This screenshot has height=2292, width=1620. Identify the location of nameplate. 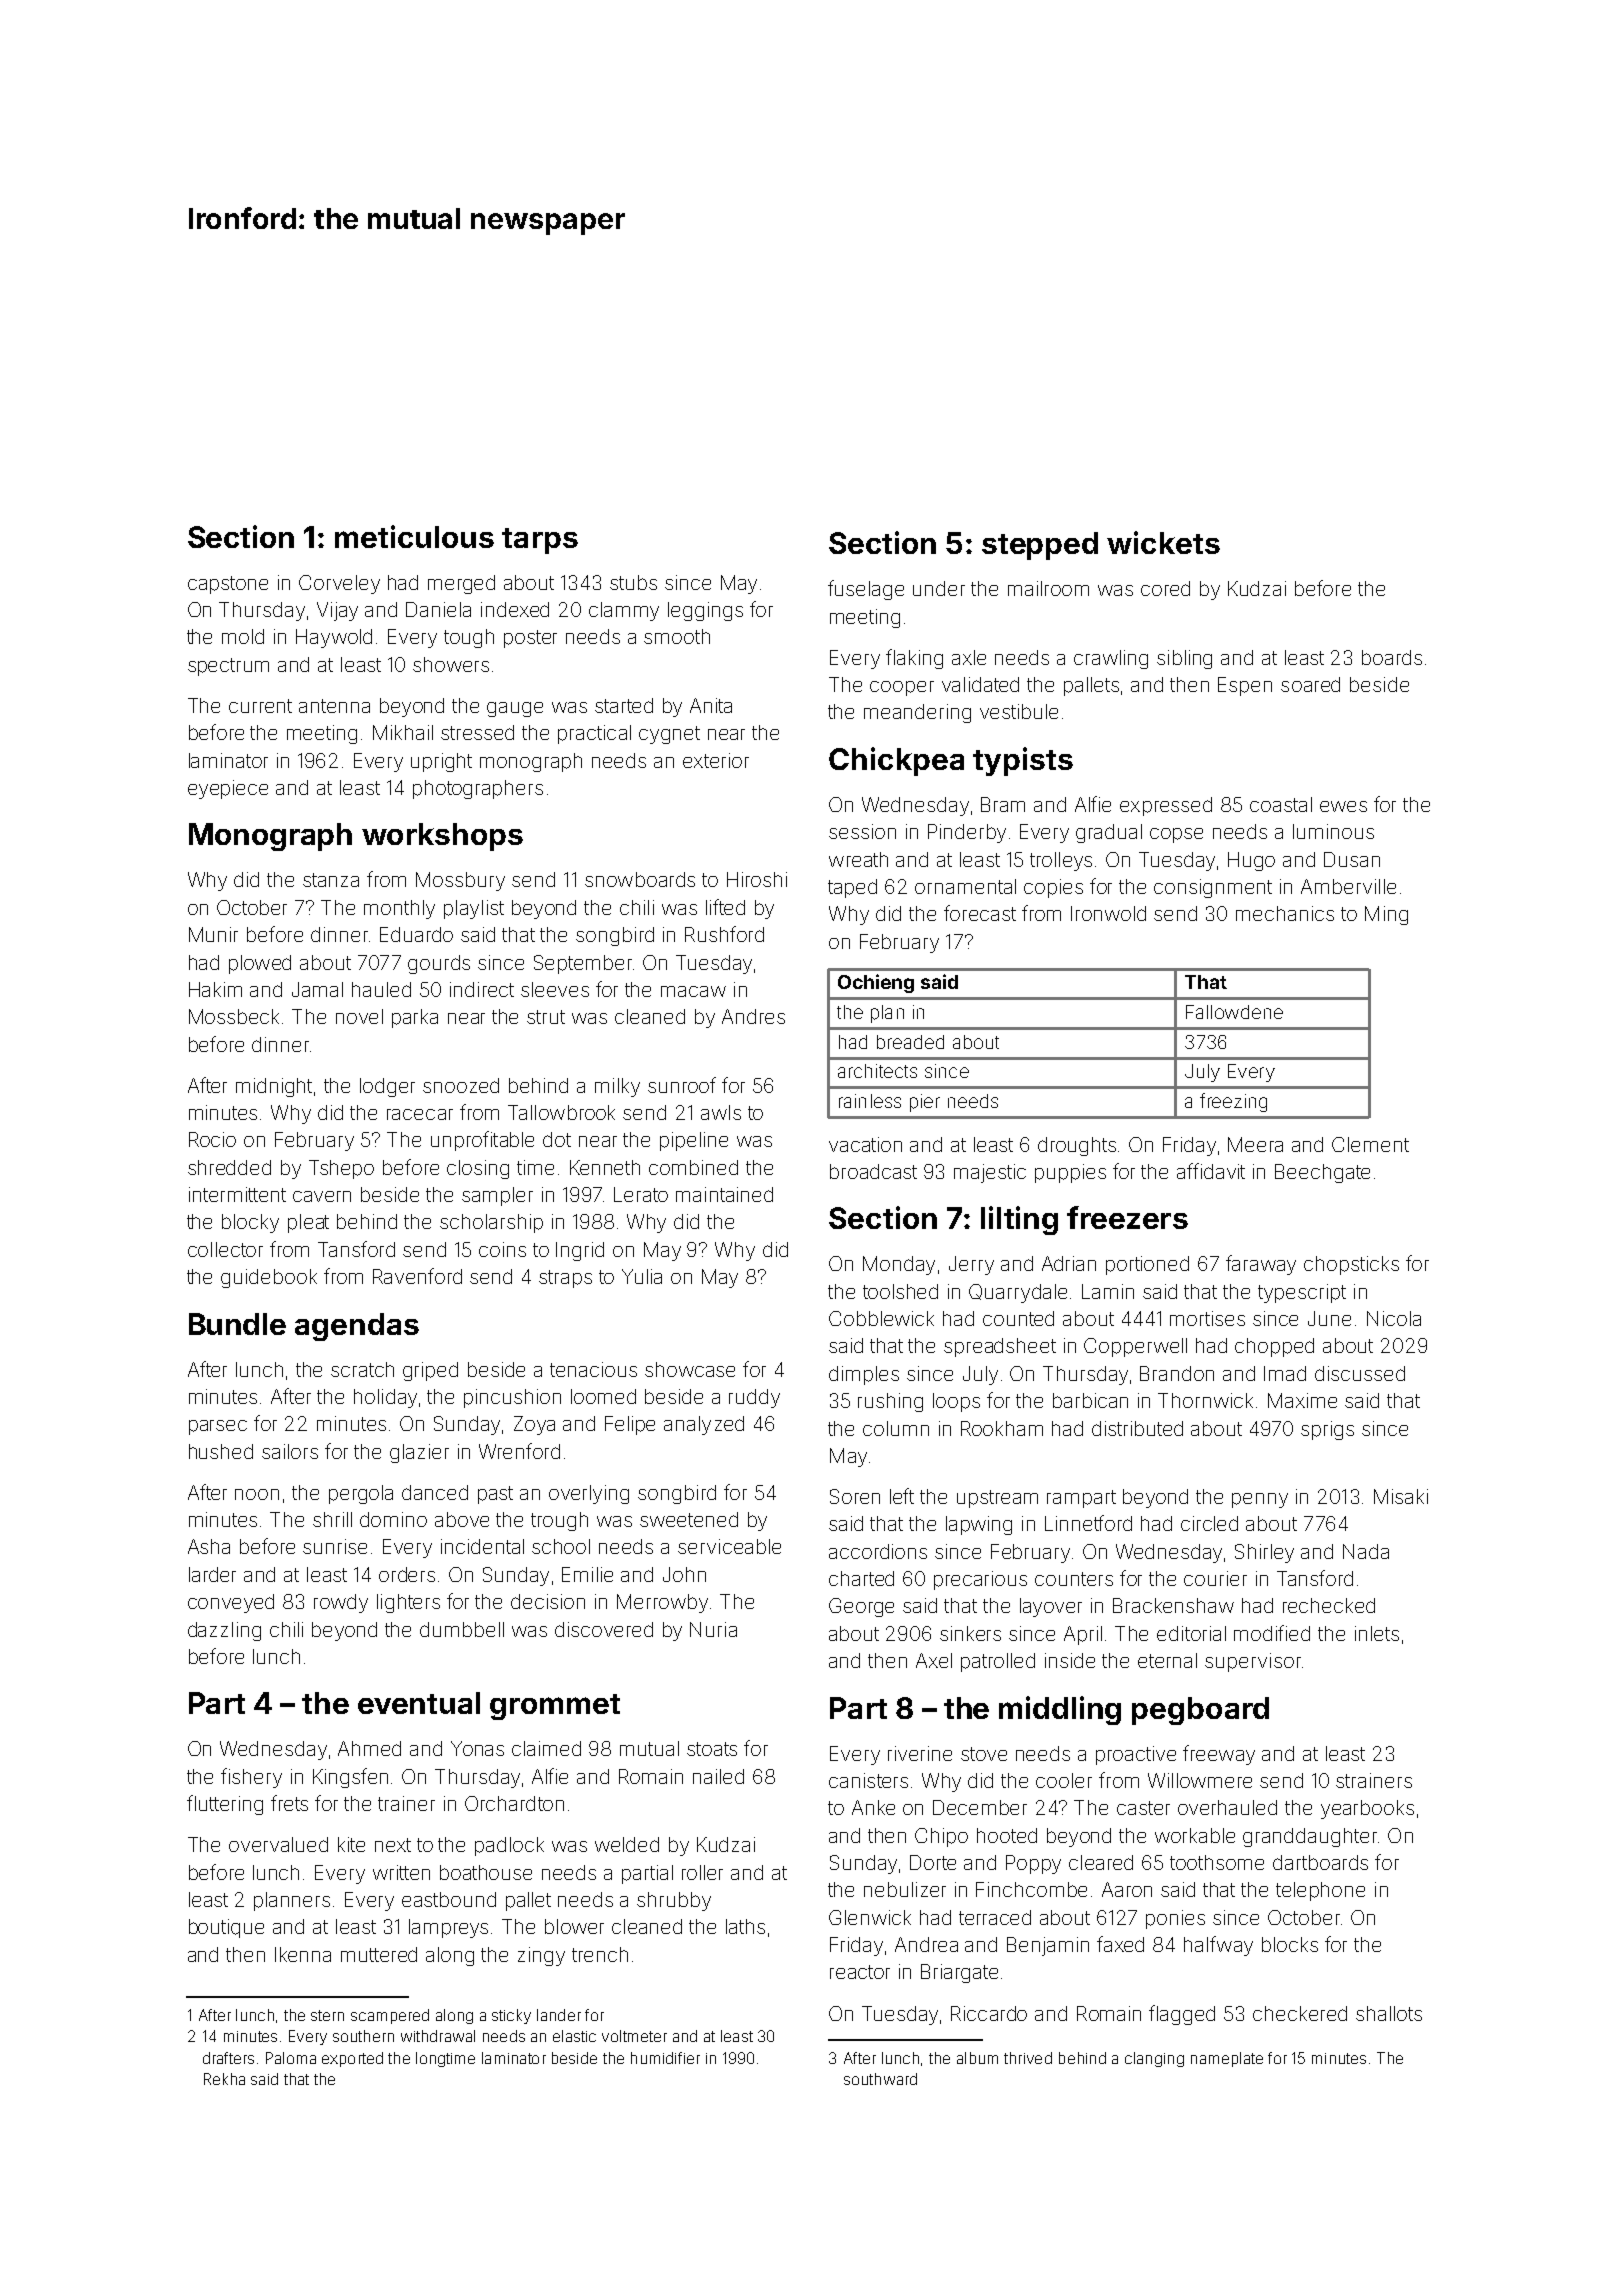
(1227, 2059).
